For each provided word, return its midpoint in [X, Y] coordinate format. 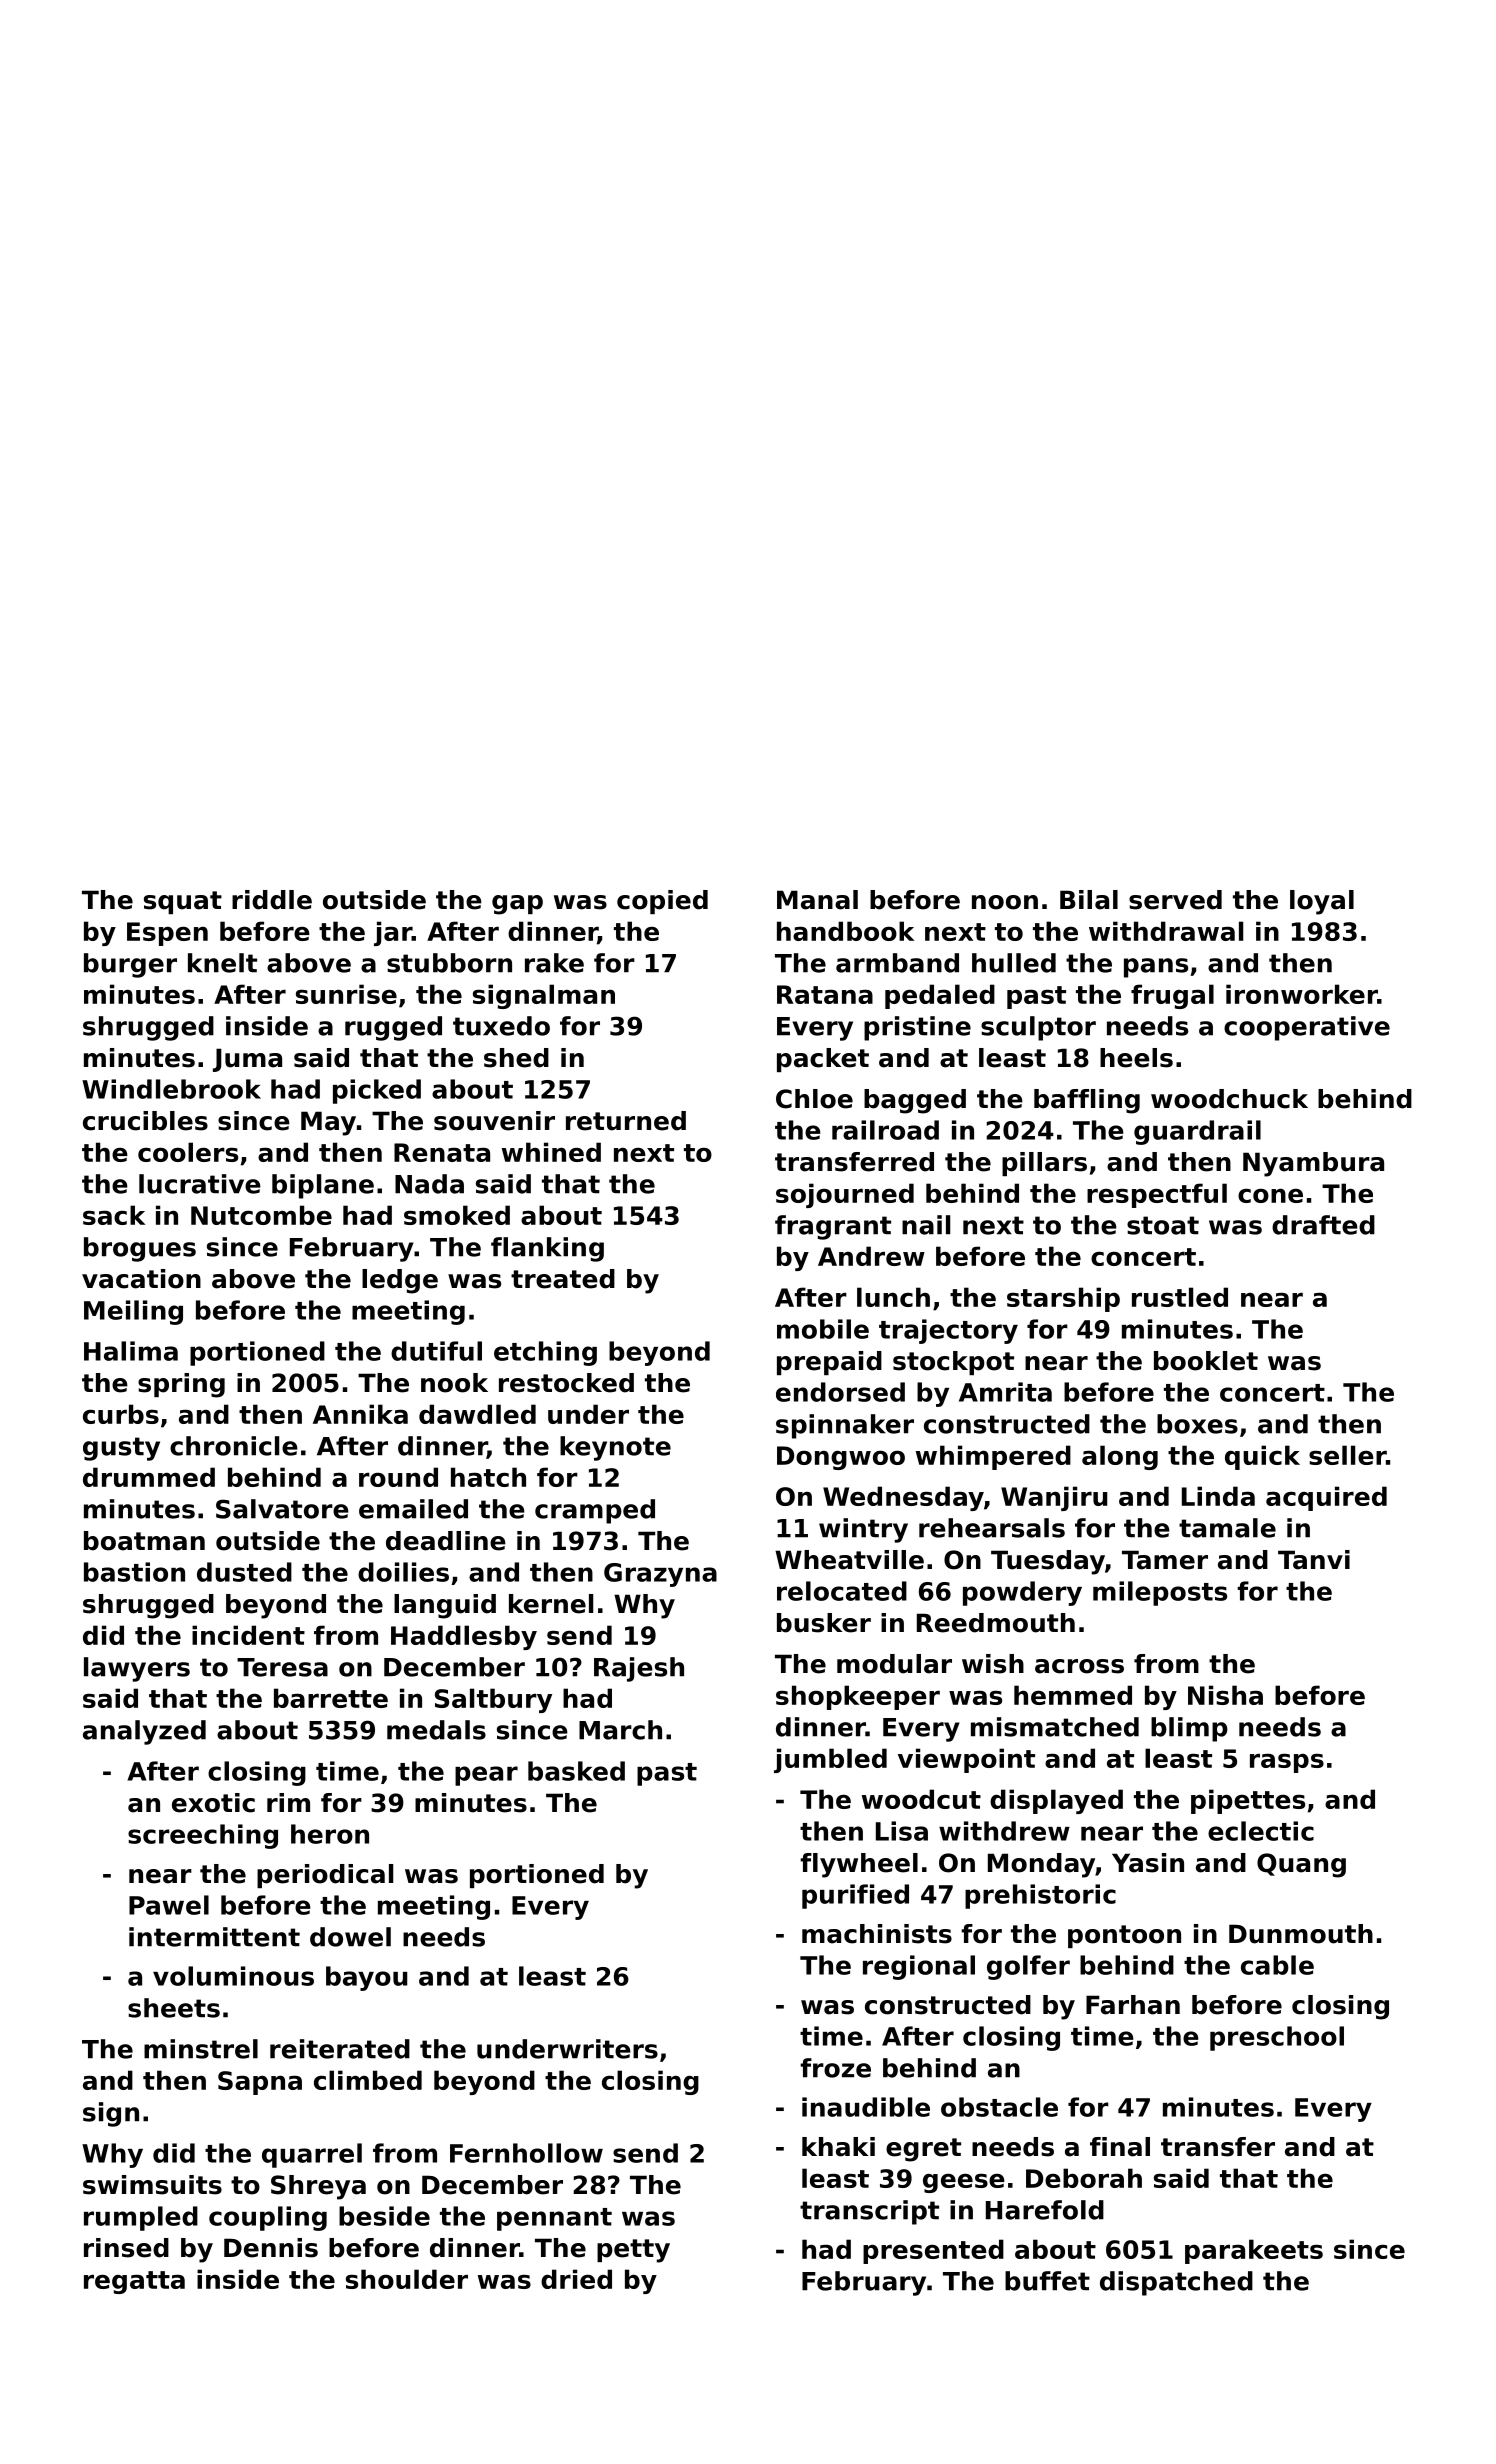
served [1175, 900]
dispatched [1176, 2283]
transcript [869, 2212]
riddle [272, 900]
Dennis [271, 2248]
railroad [885, 1130]
